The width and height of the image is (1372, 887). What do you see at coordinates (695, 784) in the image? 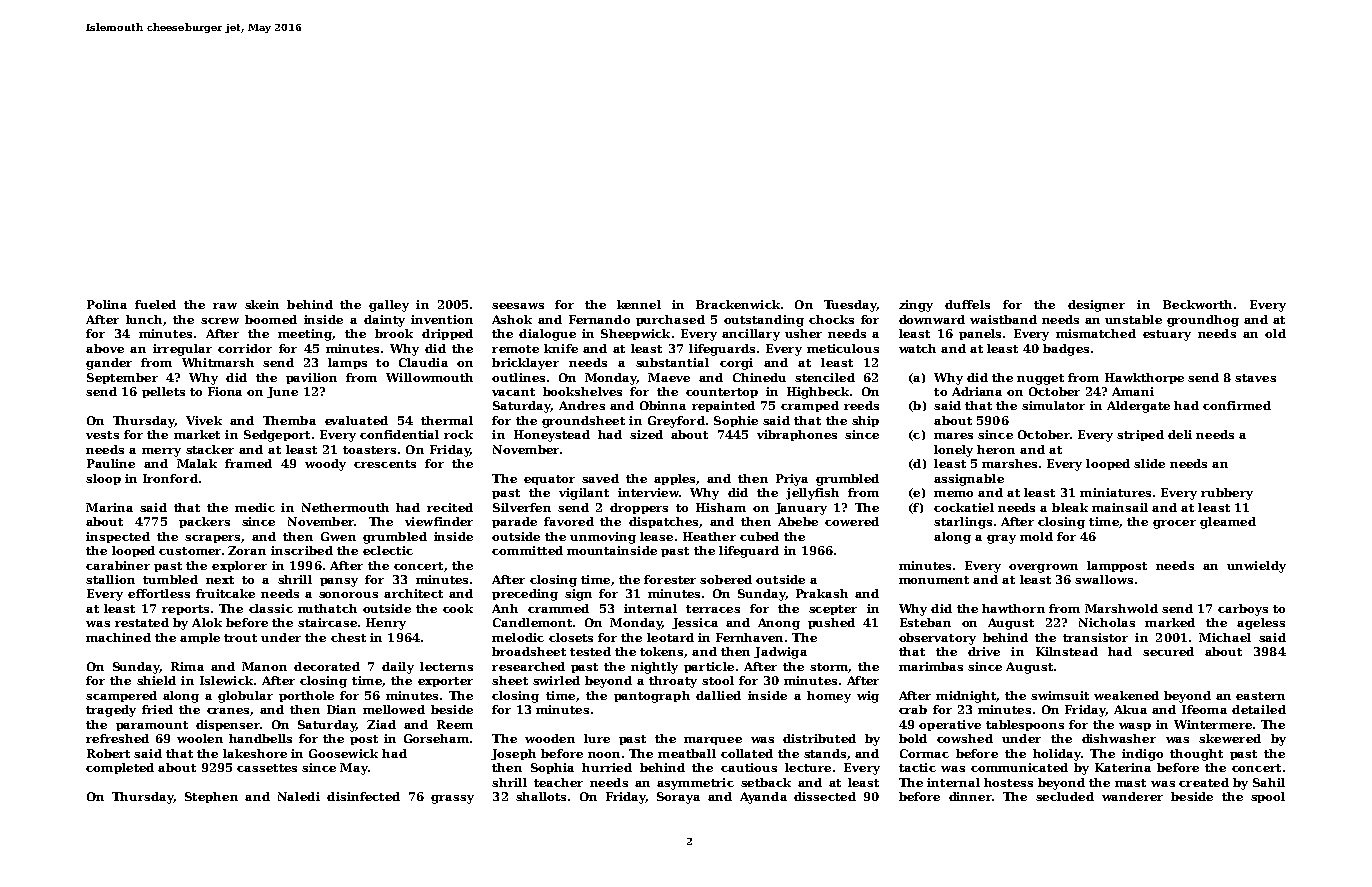
I see `asymmetric` at bounding box center [695, 784].
